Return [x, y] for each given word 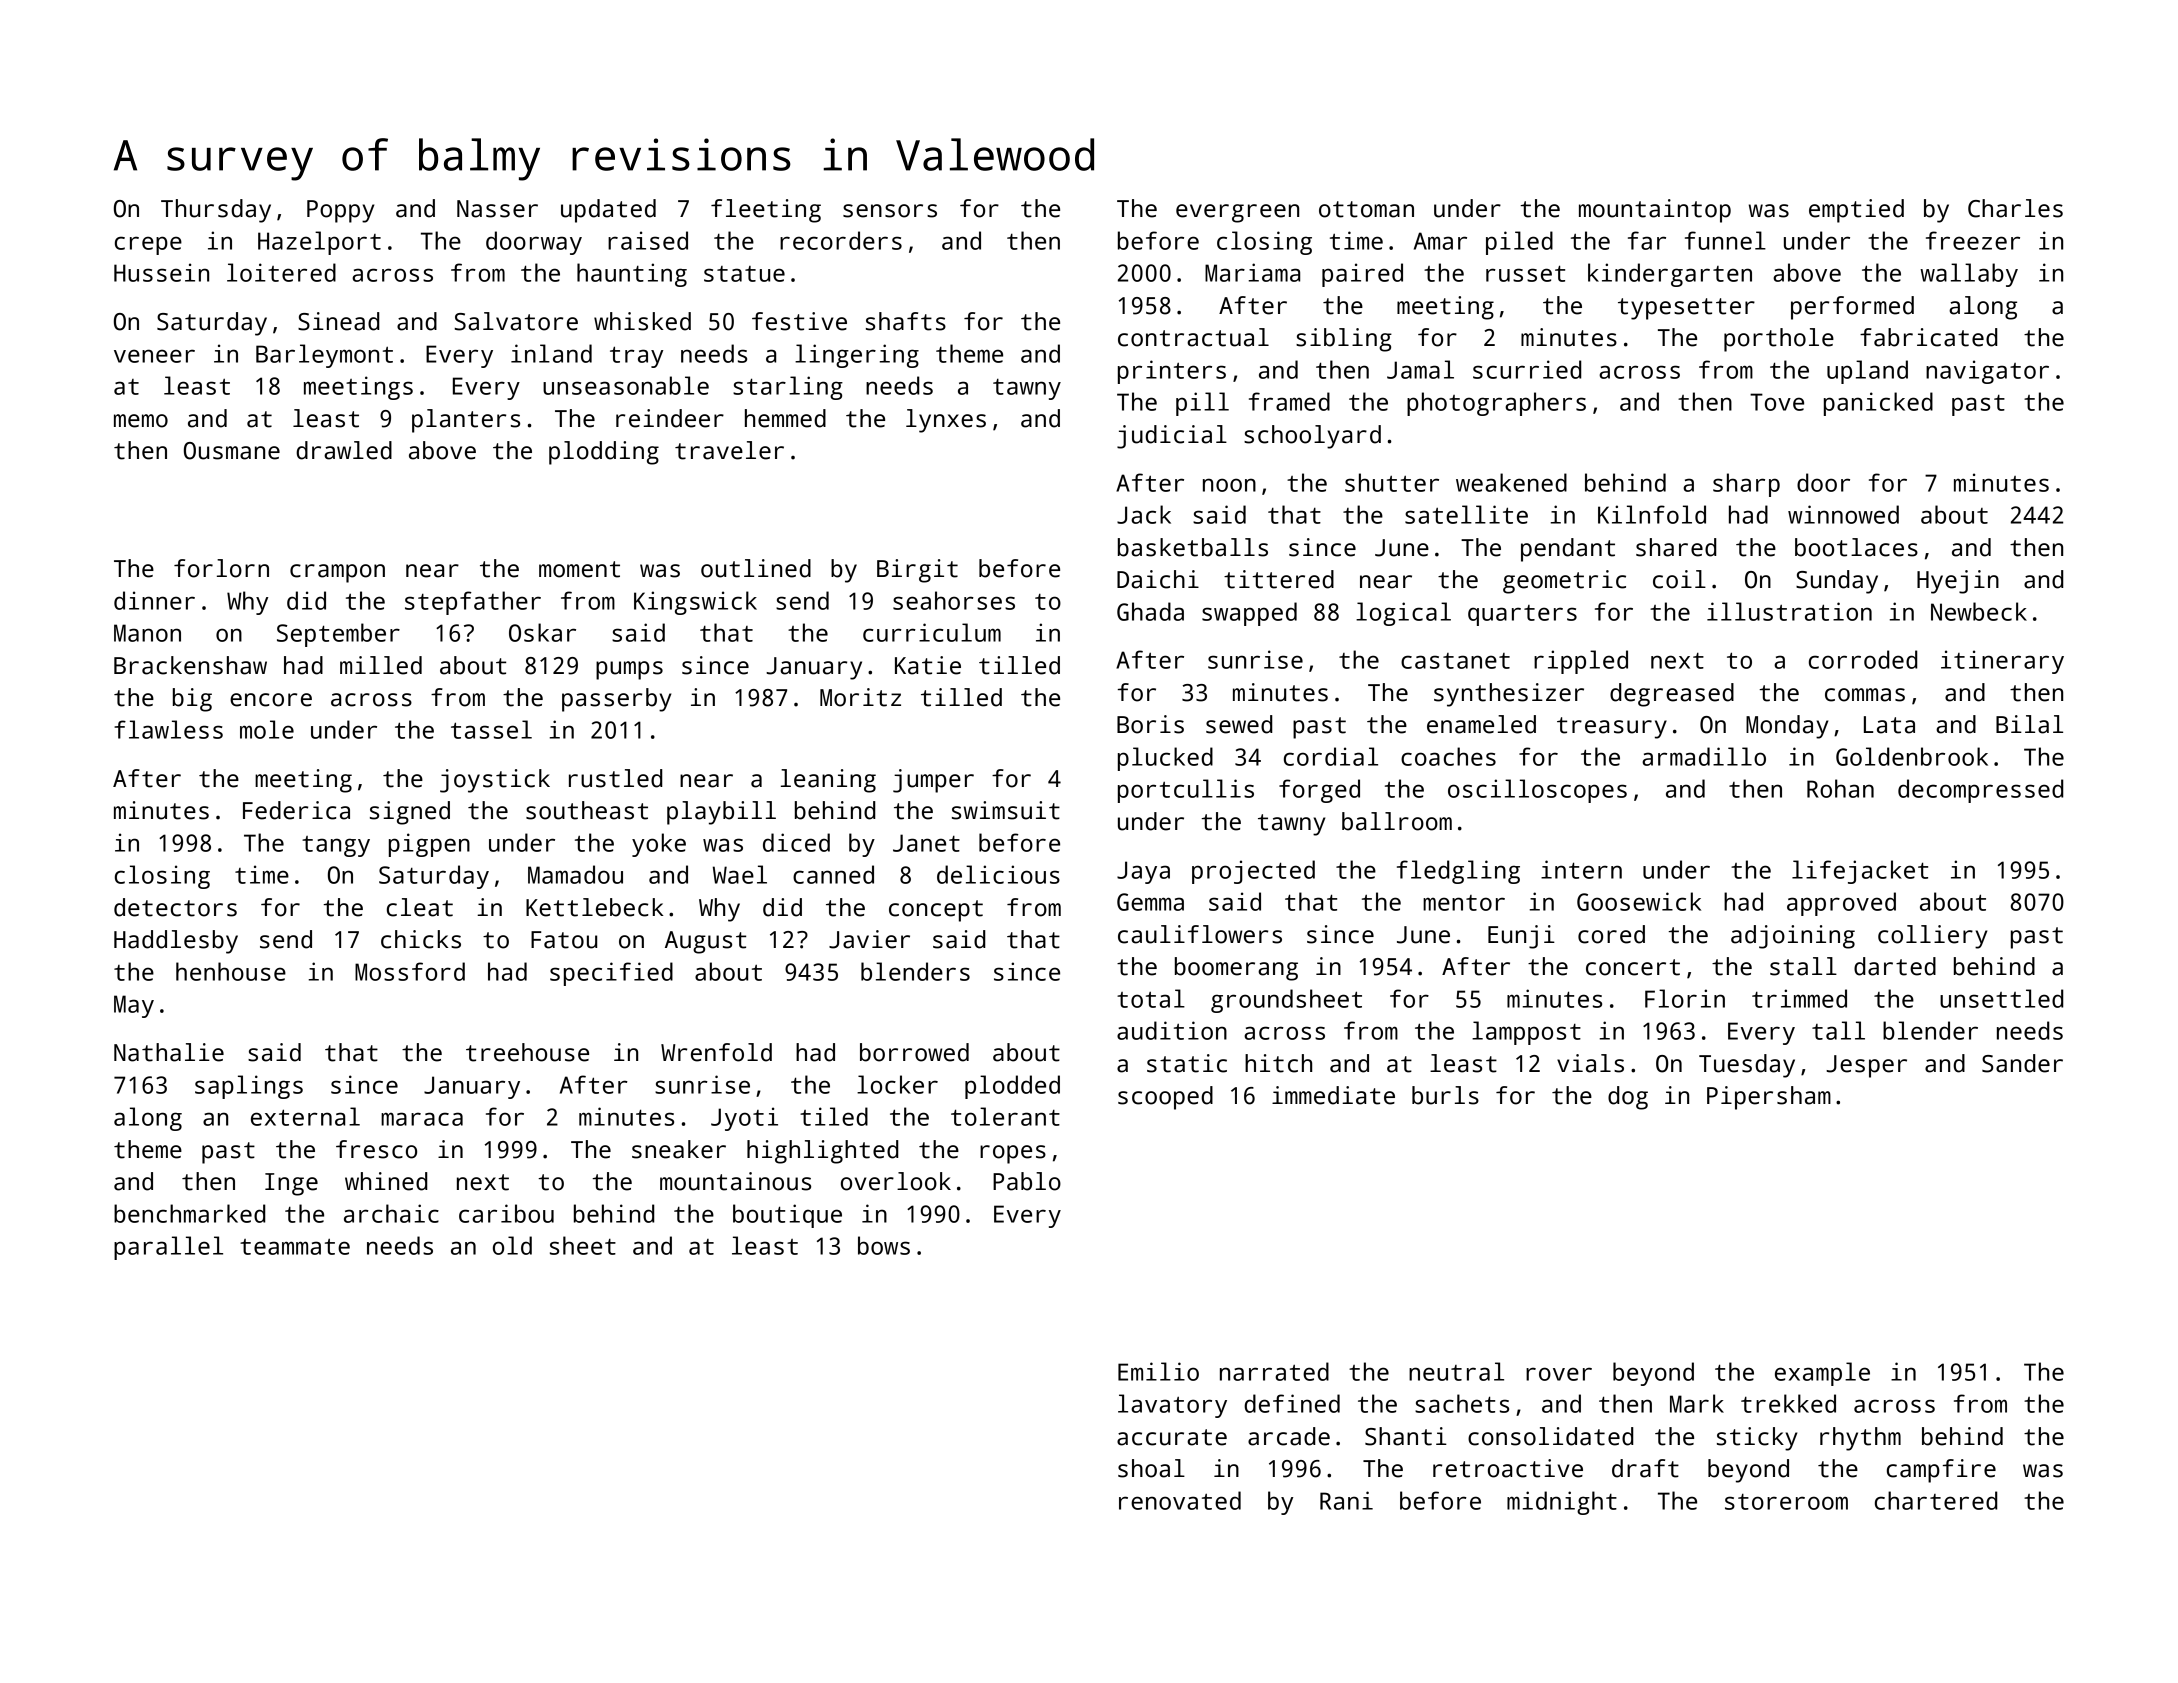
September [338, 635]
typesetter [1686, 309]
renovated [1180, 1500]
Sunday [1837, 582]
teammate [295, 1247]
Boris [1150, 724]
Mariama [1252, 272]
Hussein [161, 272]
